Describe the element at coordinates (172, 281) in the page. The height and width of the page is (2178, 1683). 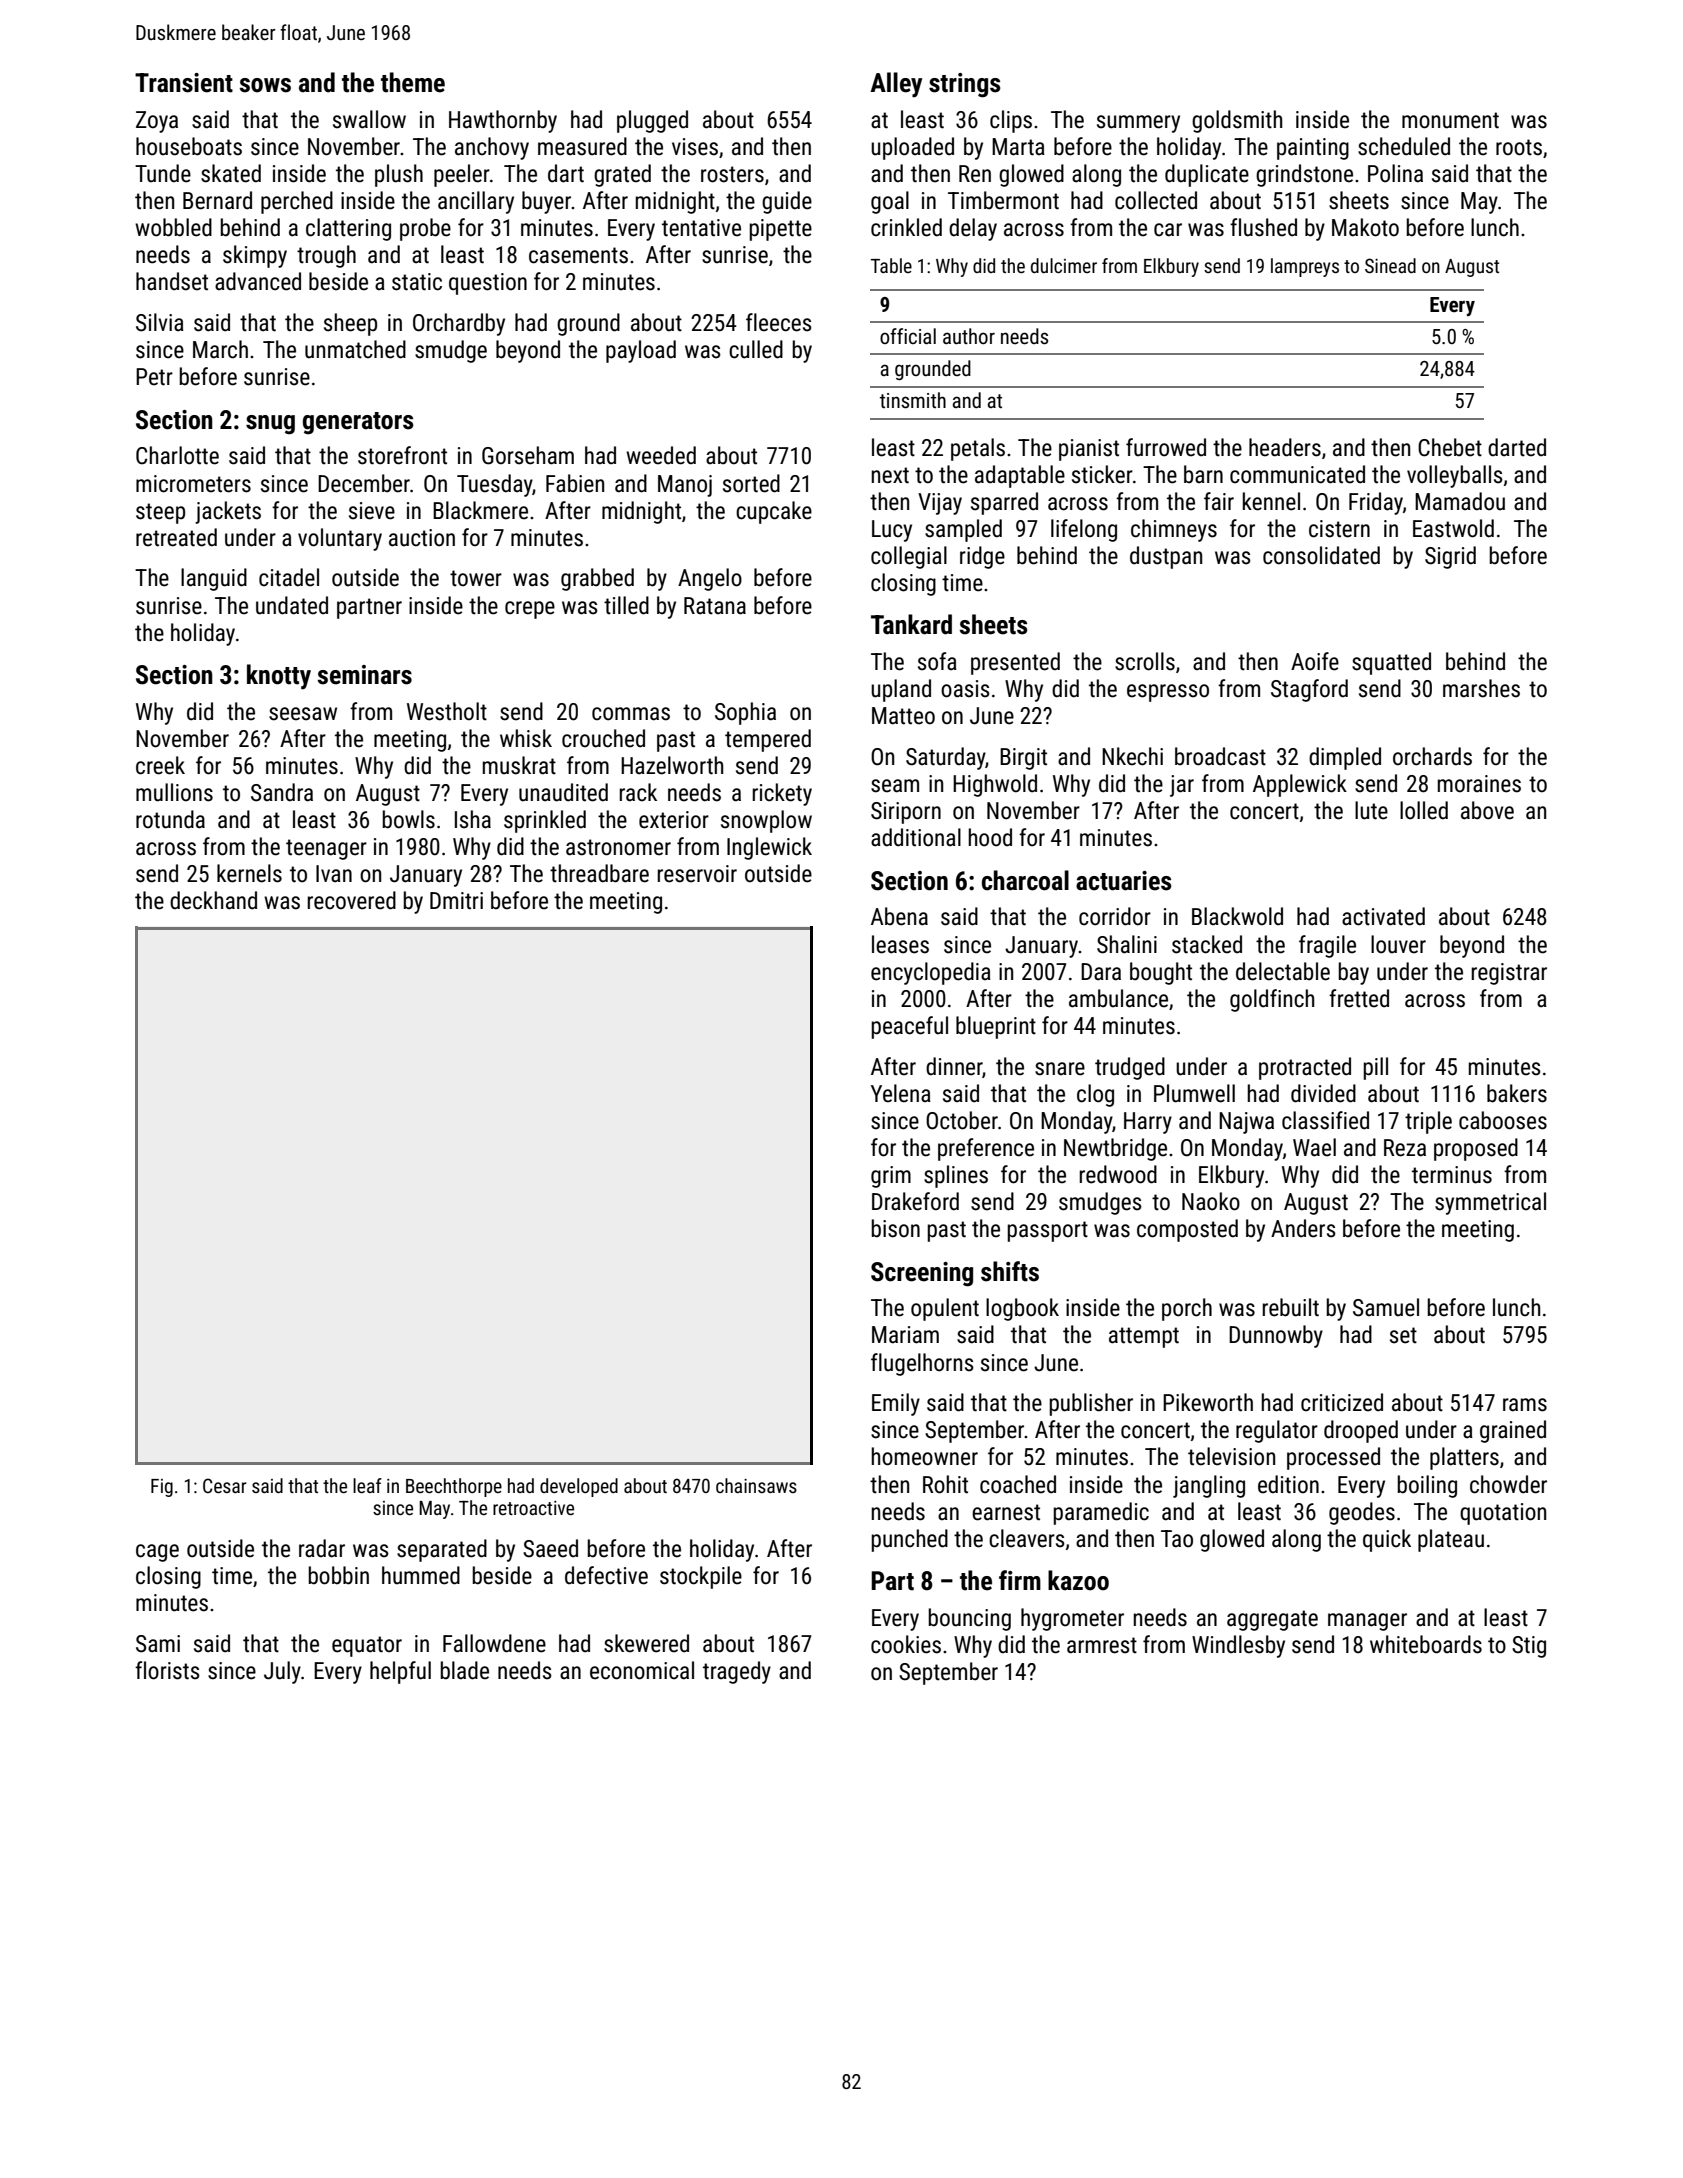
I see `handset` at that location.
